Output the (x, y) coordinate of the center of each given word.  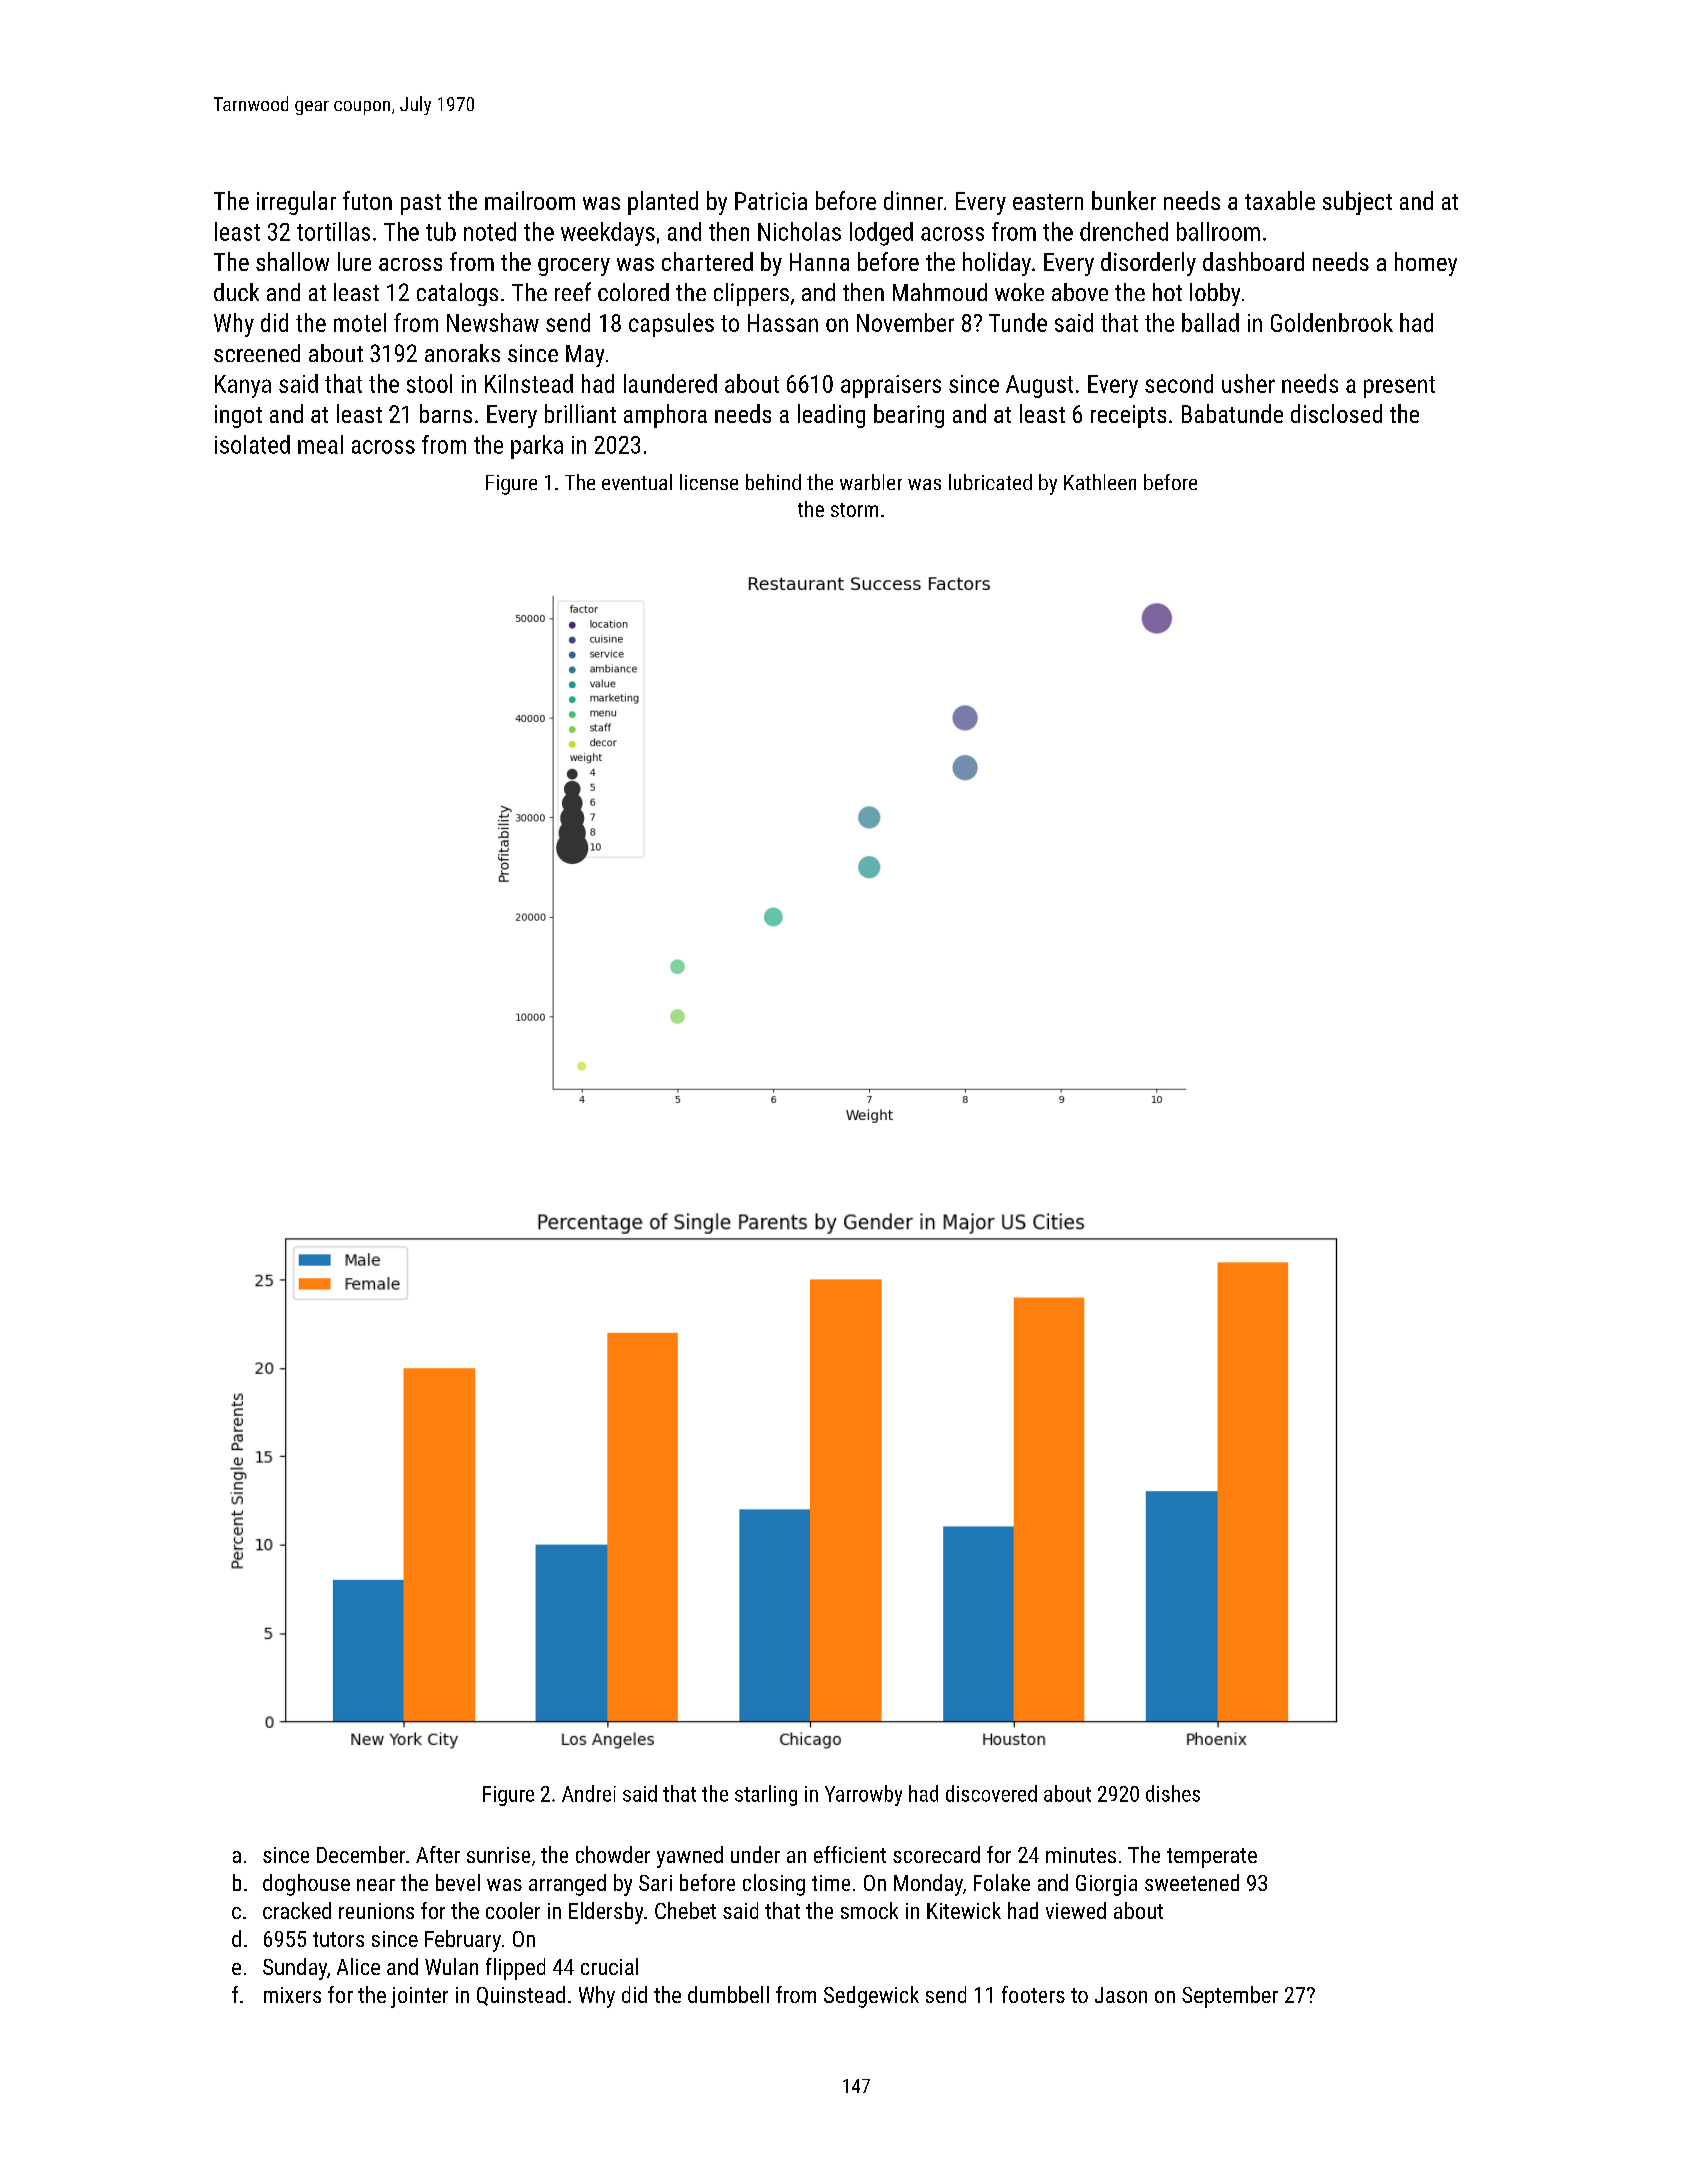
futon (367, 200)
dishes (1173, 1793)
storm (854, 510)
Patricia (771, 201)
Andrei (589, 1793)
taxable (1280, 200)
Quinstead (521, 1996)
